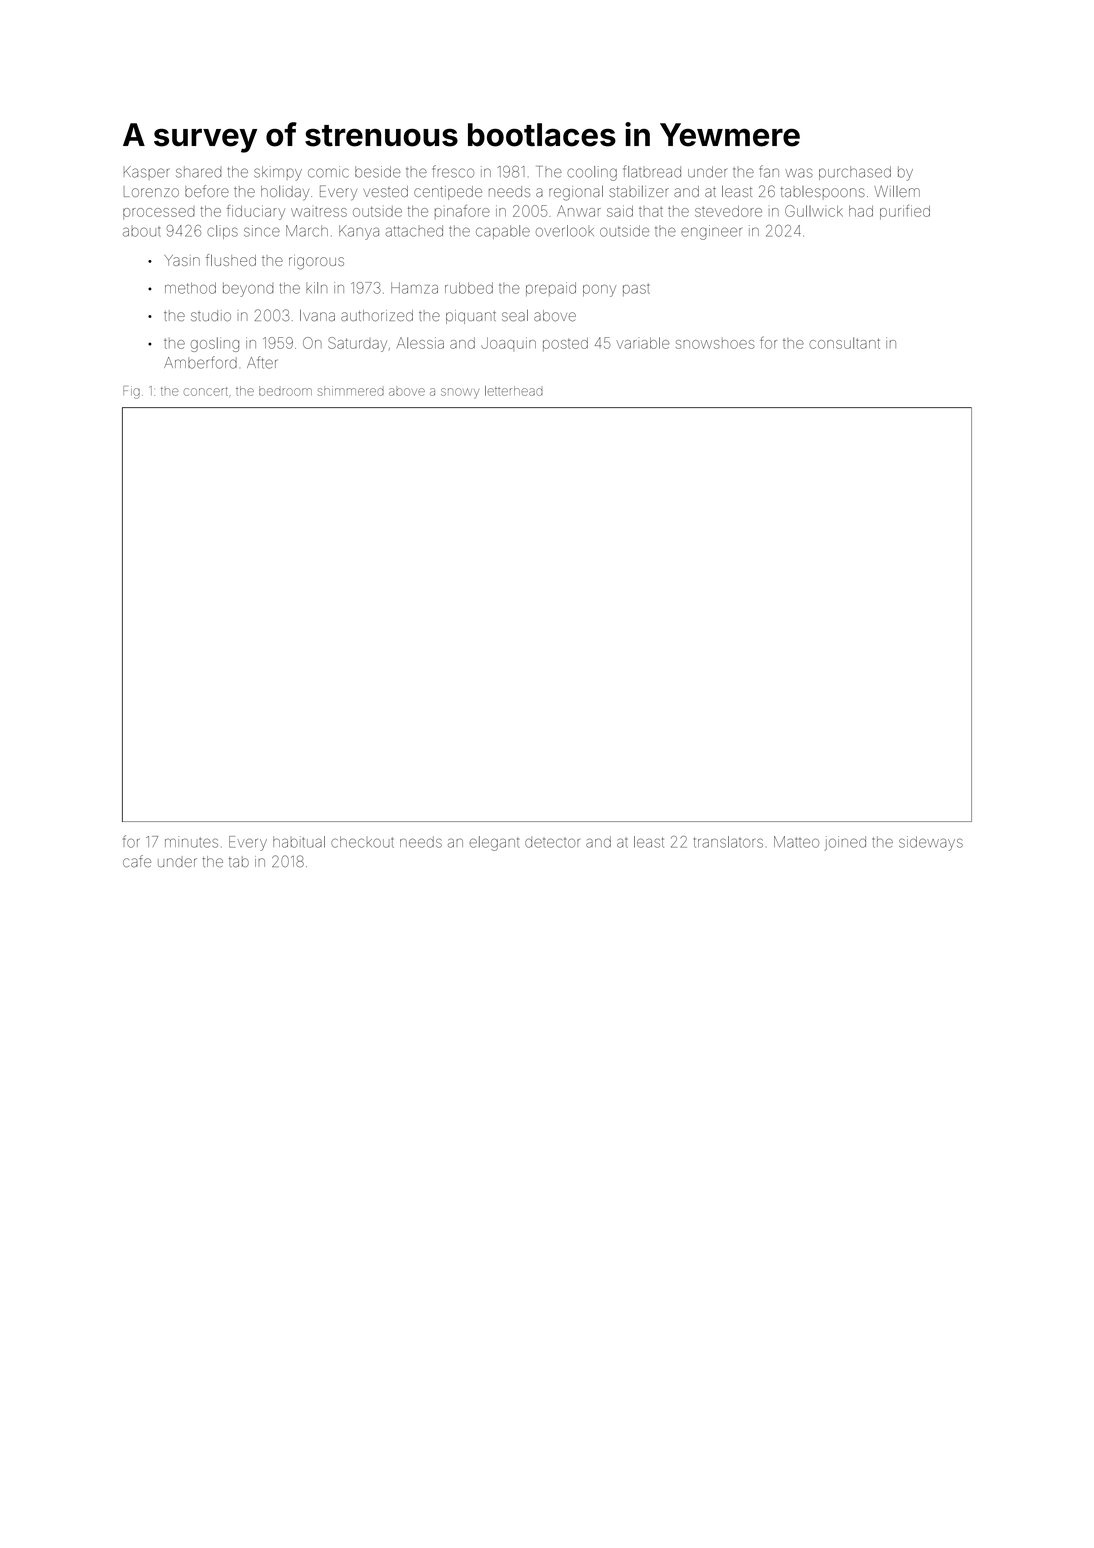 The height and width of the screenshot is (1548, 1094). What do you see at coordinates (845, 843) in the screenshot?
I see `joined` at bounding box center [845, 843].
